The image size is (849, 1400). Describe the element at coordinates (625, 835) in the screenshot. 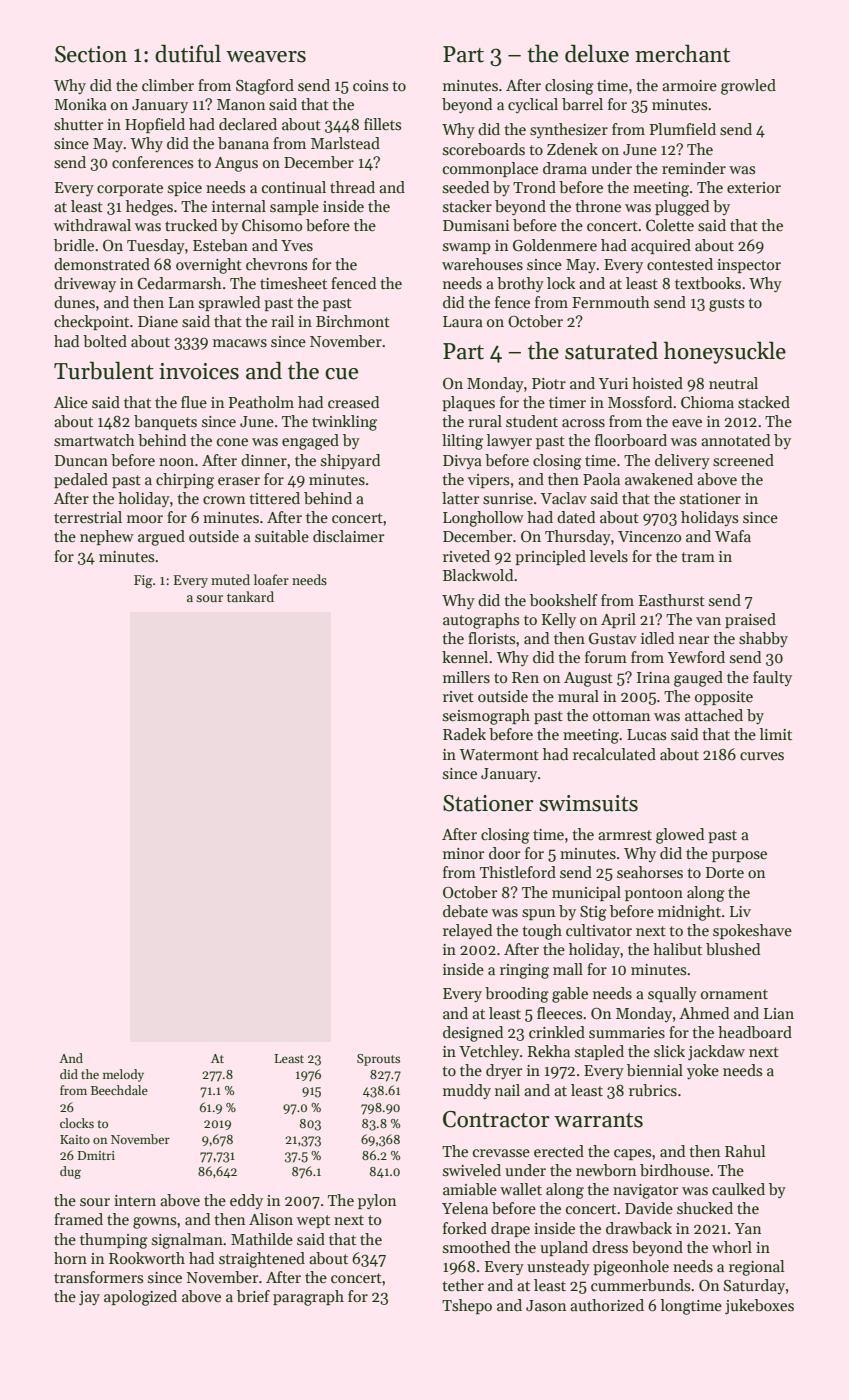

I see `armrest` at that location.
